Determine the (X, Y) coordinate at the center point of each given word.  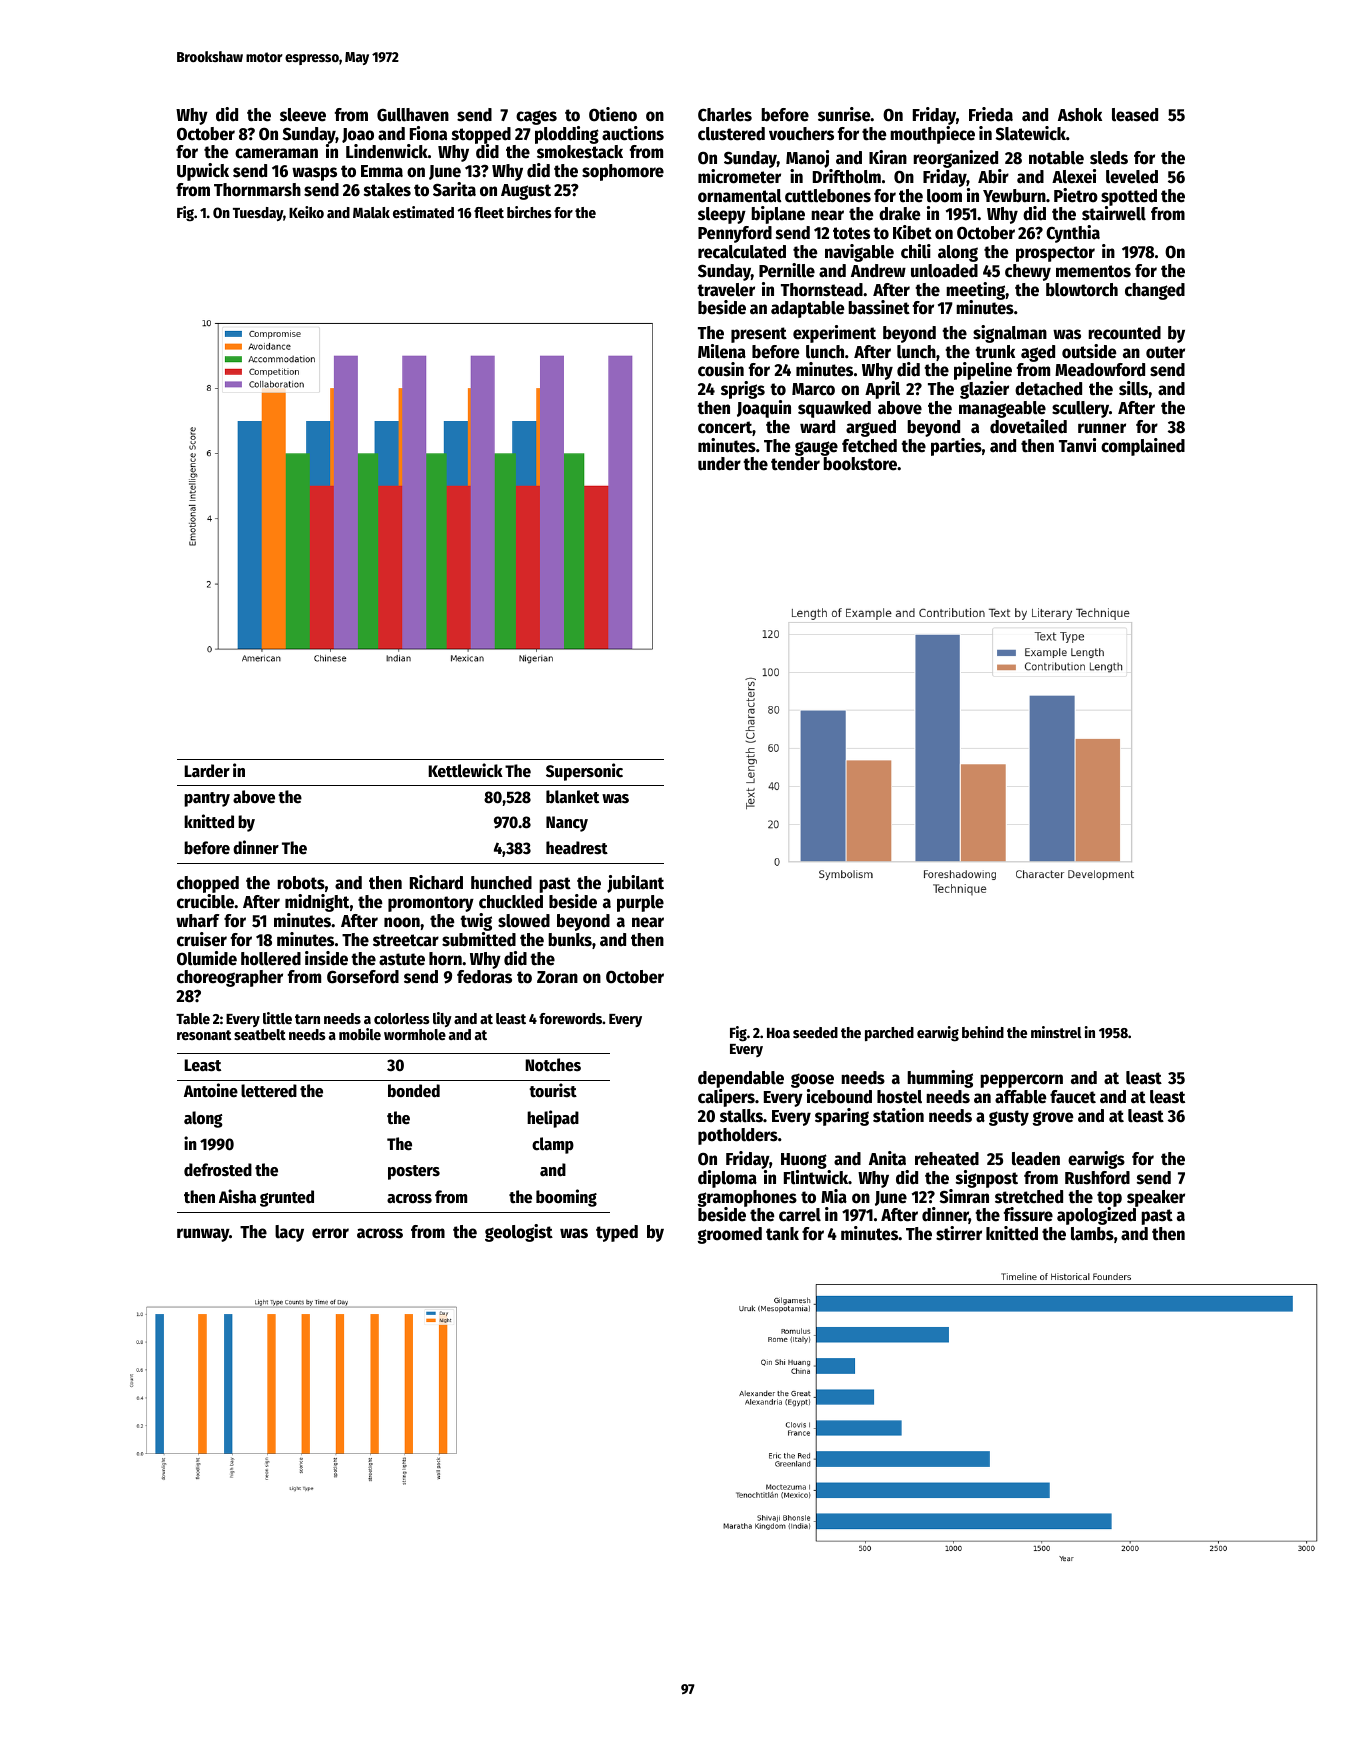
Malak (371, 212)
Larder (207, 771)
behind (983, 1032)
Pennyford (735, 234)
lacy (289, 1233)
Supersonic (584, 772)
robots (301, 883)
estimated (423, 212)
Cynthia (1073, 234)
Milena (722, 351)
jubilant (635, 884)
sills (1133, 388)
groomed (729, 1235)
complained (1143, 447)
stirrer (959, 1233)
